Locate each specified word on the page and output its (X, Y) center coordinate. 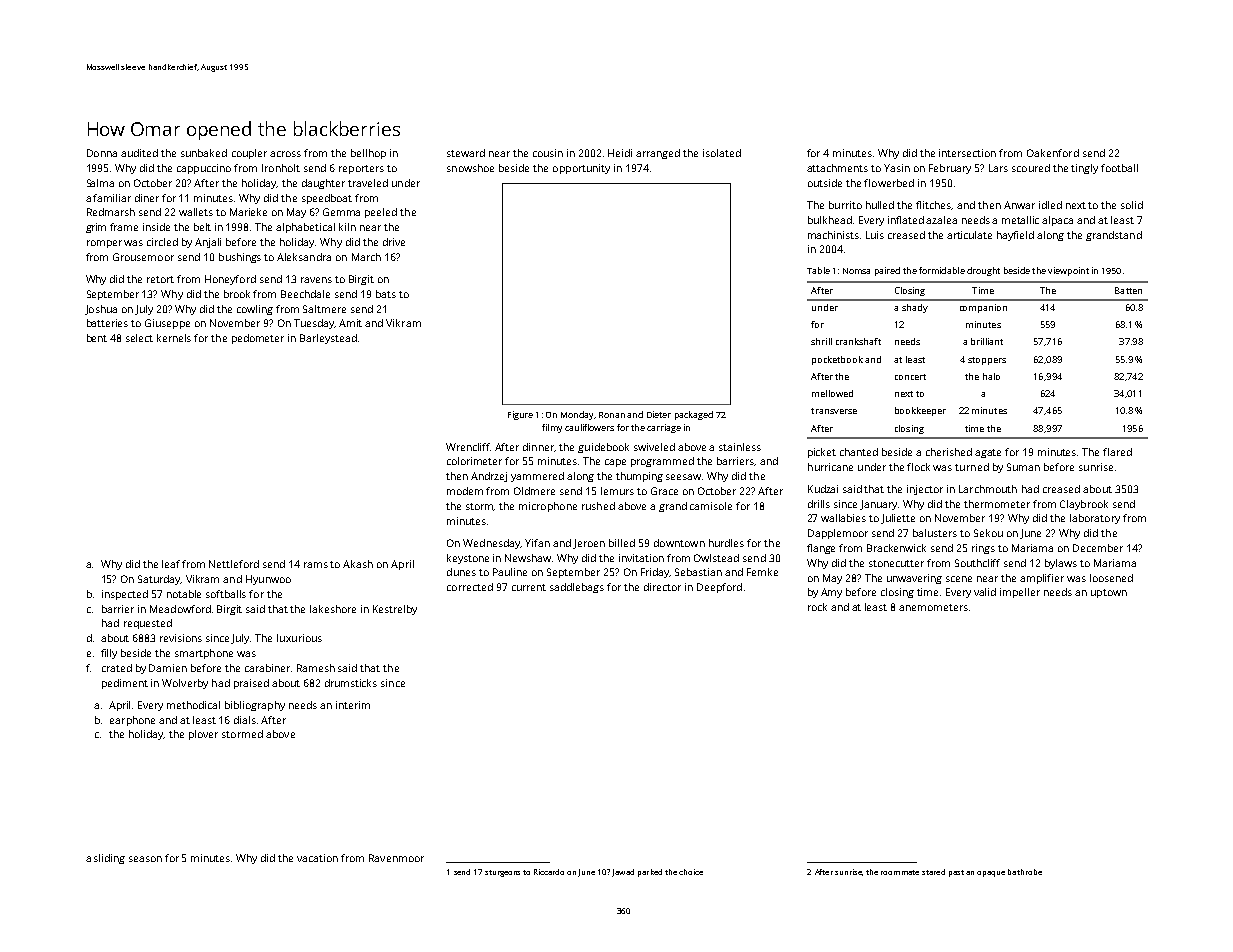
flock (918, 467)
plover (203, 735)
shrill (821, 341)
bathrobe (1025, 872)
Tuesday (314, 324)
